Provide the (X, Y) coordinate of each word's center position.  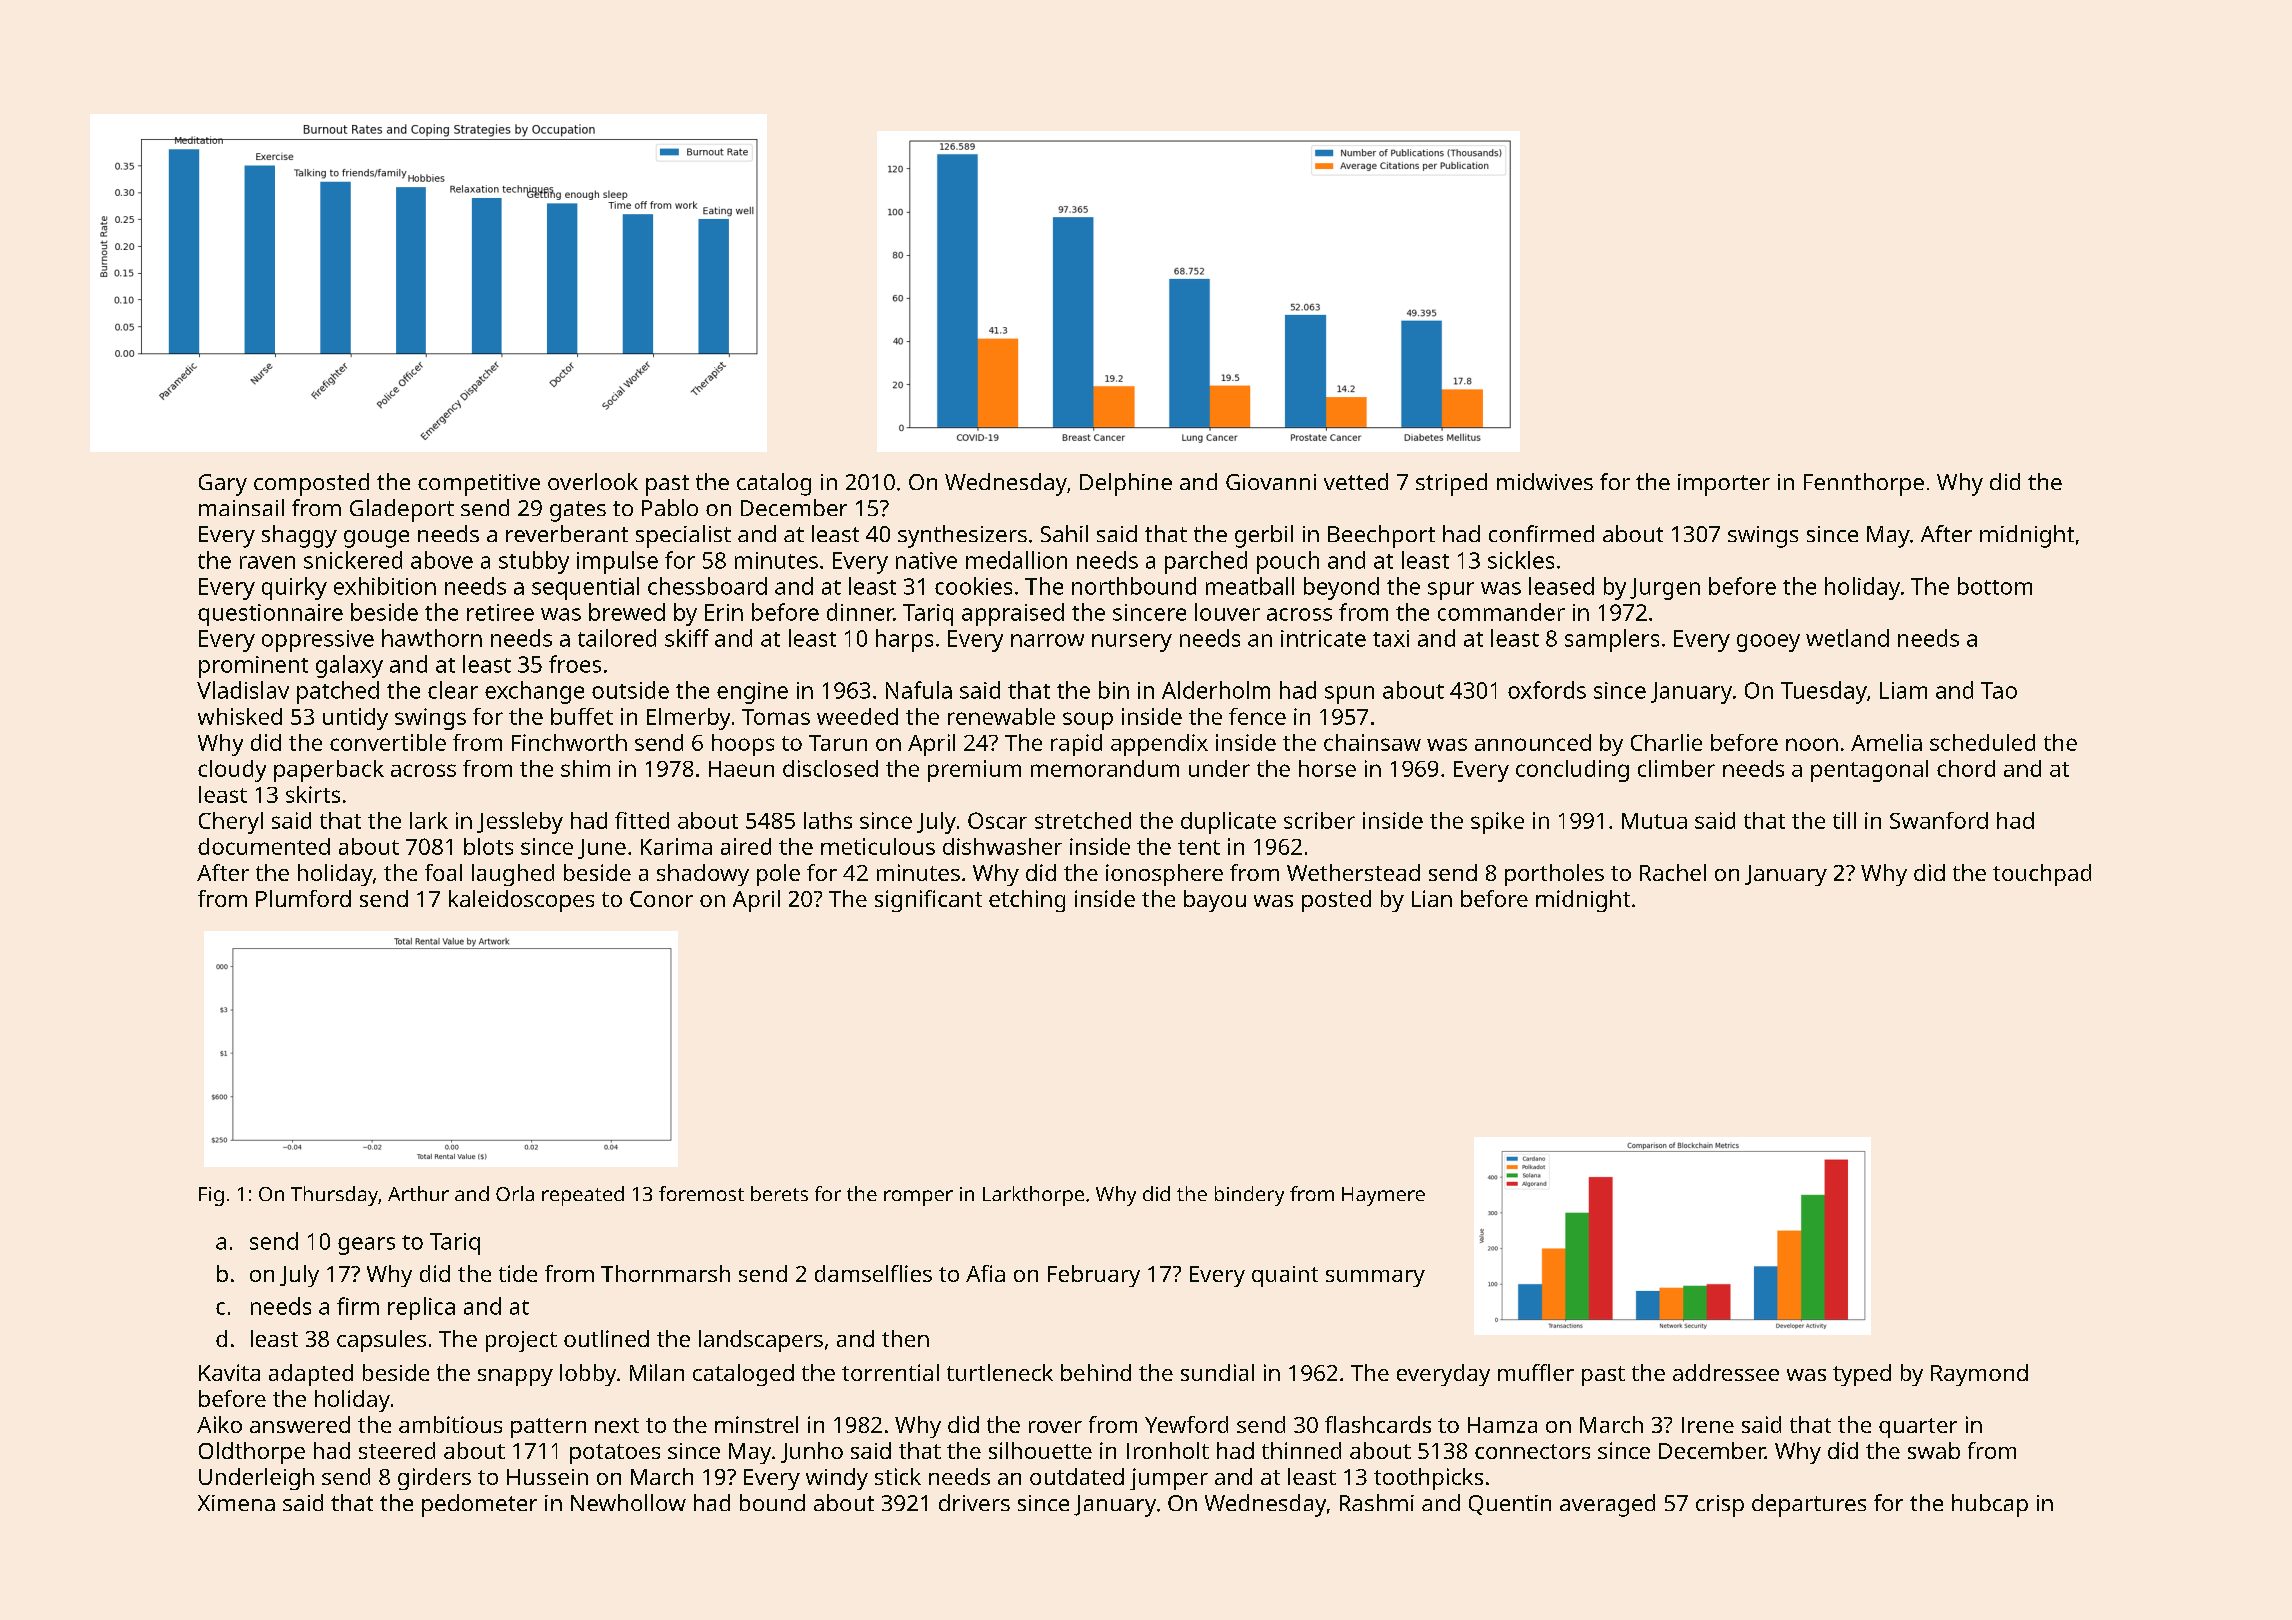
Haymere (1383, 1196)
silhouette (1040, 1450)
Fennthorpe (1864, 484)
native (926, 560)
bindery (1249, 1196)
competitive (479, 485)
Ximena (236, 1503)
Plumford (303, 898)
